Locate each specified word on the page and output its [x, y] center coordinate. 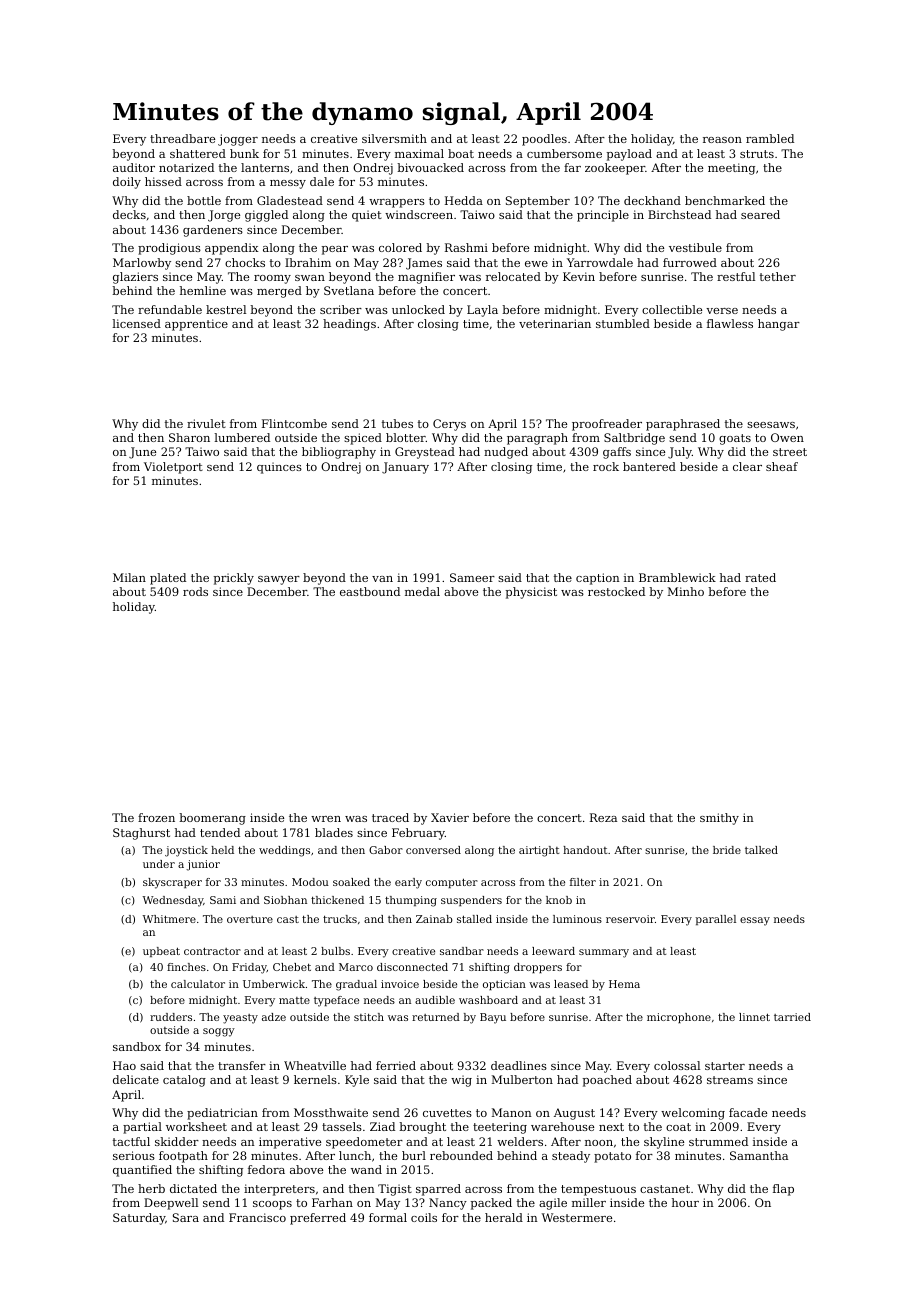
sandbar [462, 951]
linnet [754, 1017]
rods [195, 591]
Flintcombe [294, 423]
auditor [134, 167]
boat [461, 153]
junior [203, 865]
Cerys [449, 425]
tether [778, 276]
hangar [779, 325]
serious [134, 1155]
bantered [649, 466]
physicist [531, 593]
